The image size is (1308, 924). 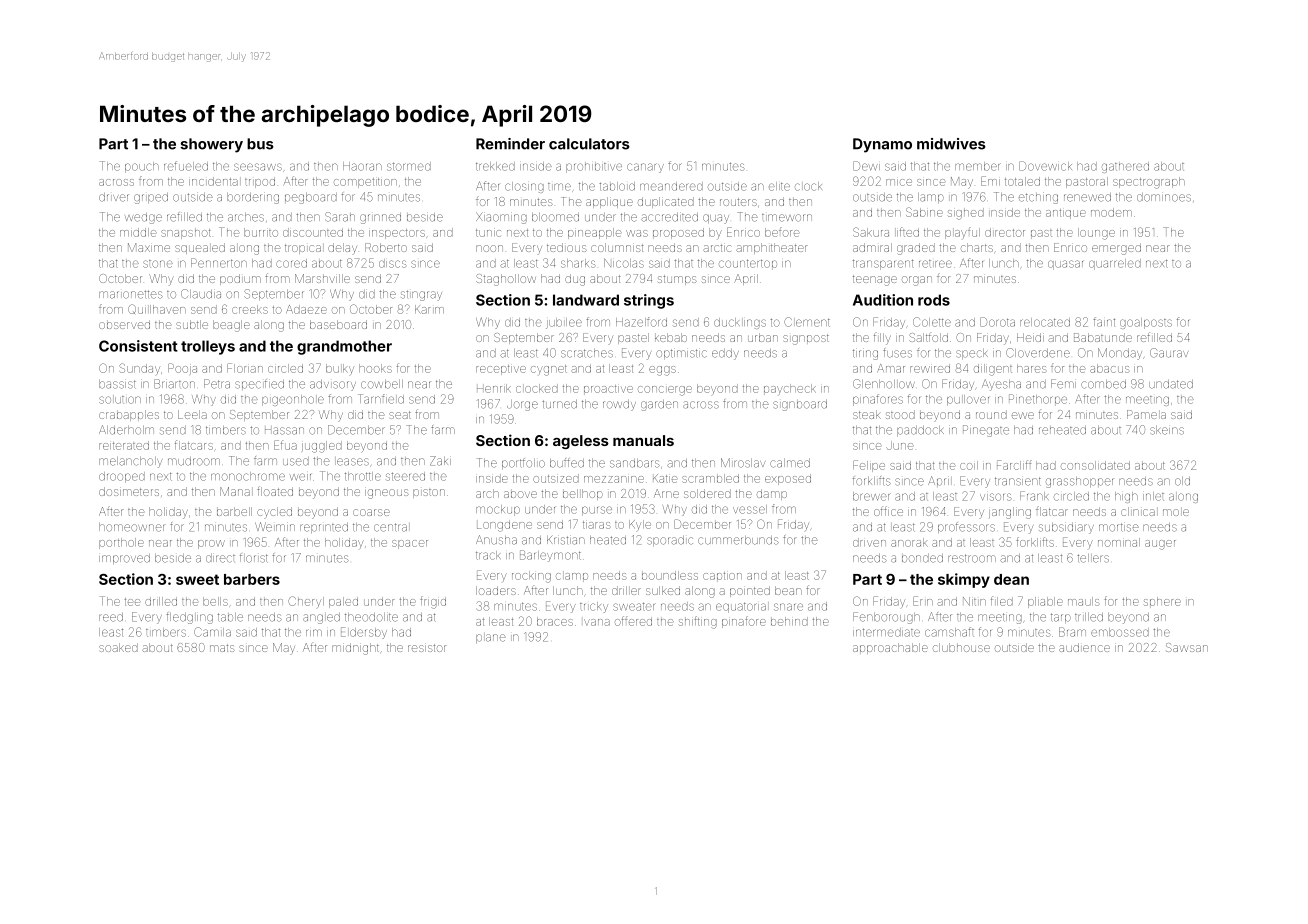 What do you see at coordinates (1045, 166) in the screenshot?
I see `Dovewick` at bounding box center [1045, 166].
